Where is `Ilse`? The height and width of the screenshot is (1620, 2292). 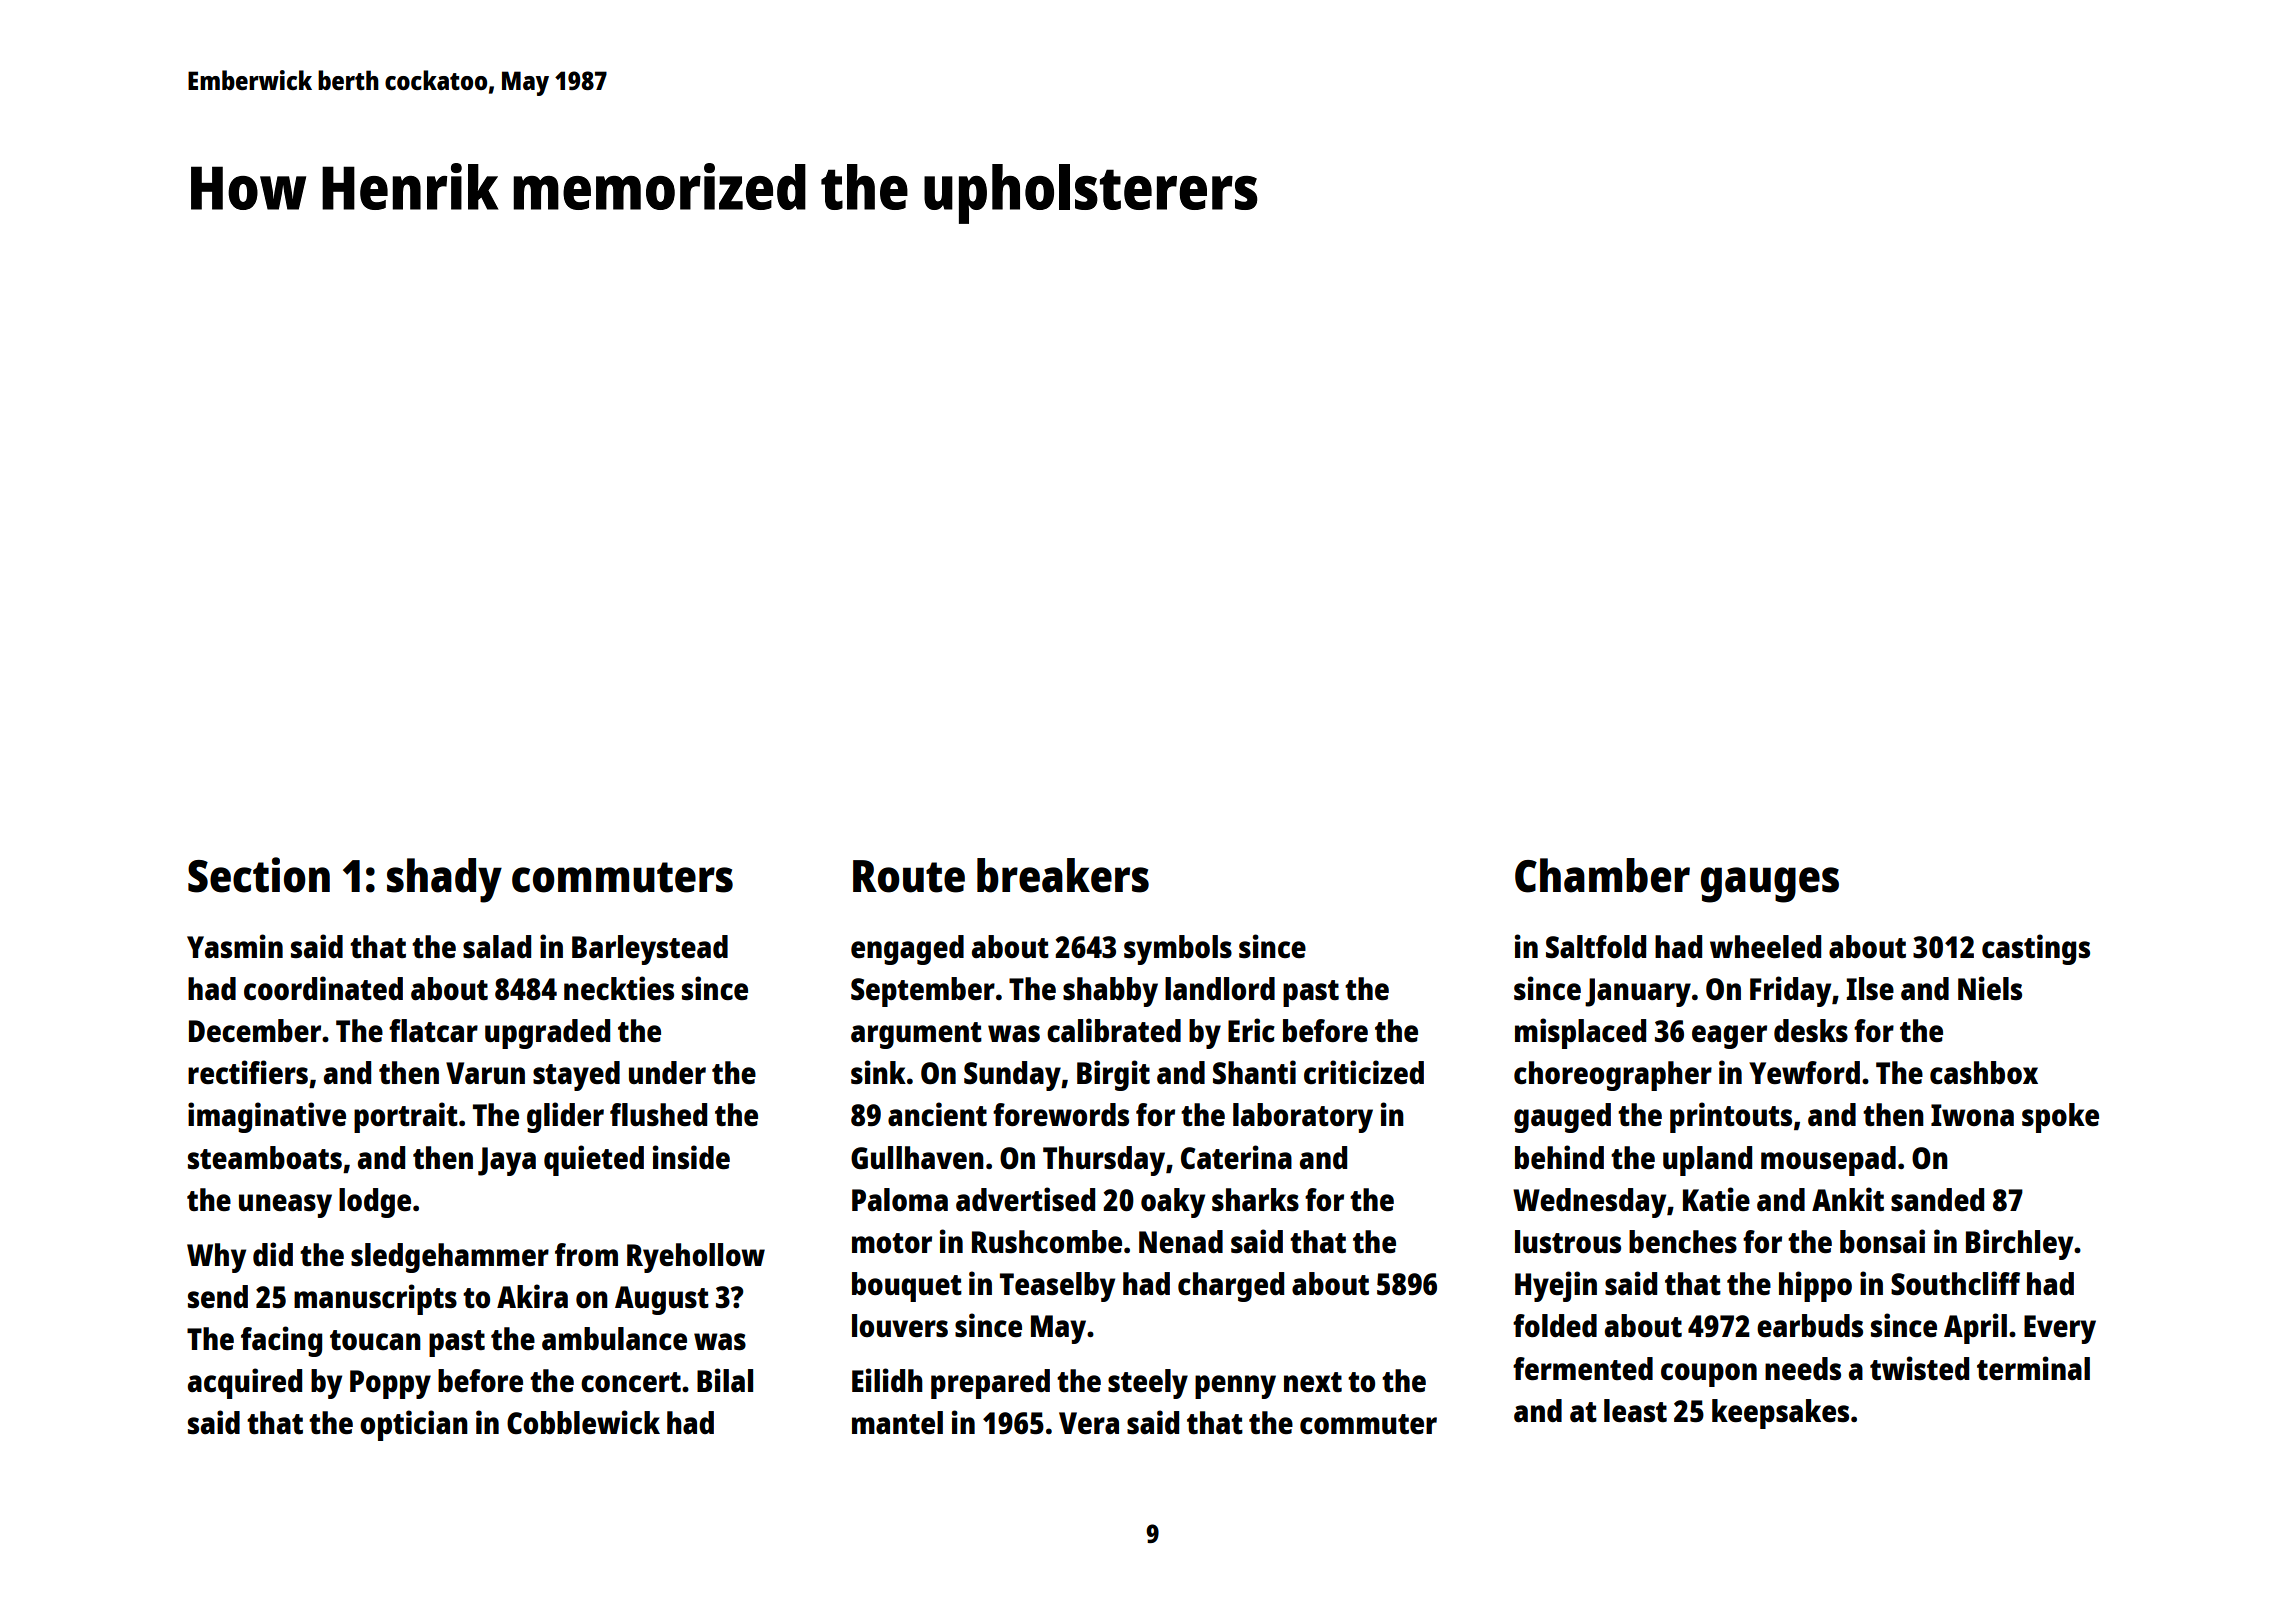 Ilse is located at coordinates (1870, 989).
